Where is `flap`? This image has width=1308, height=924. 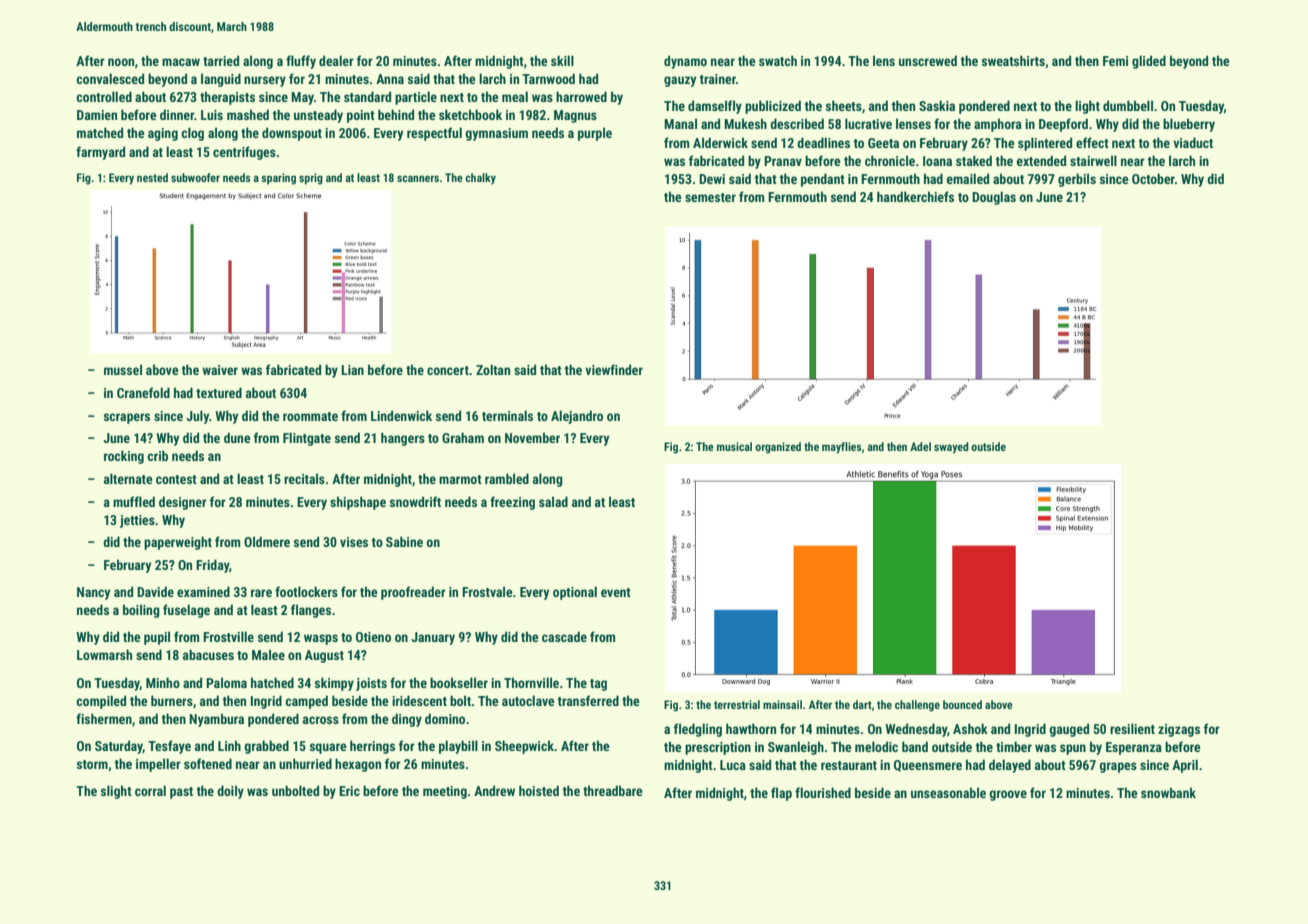
flap is located at coordinates (781, 794).
